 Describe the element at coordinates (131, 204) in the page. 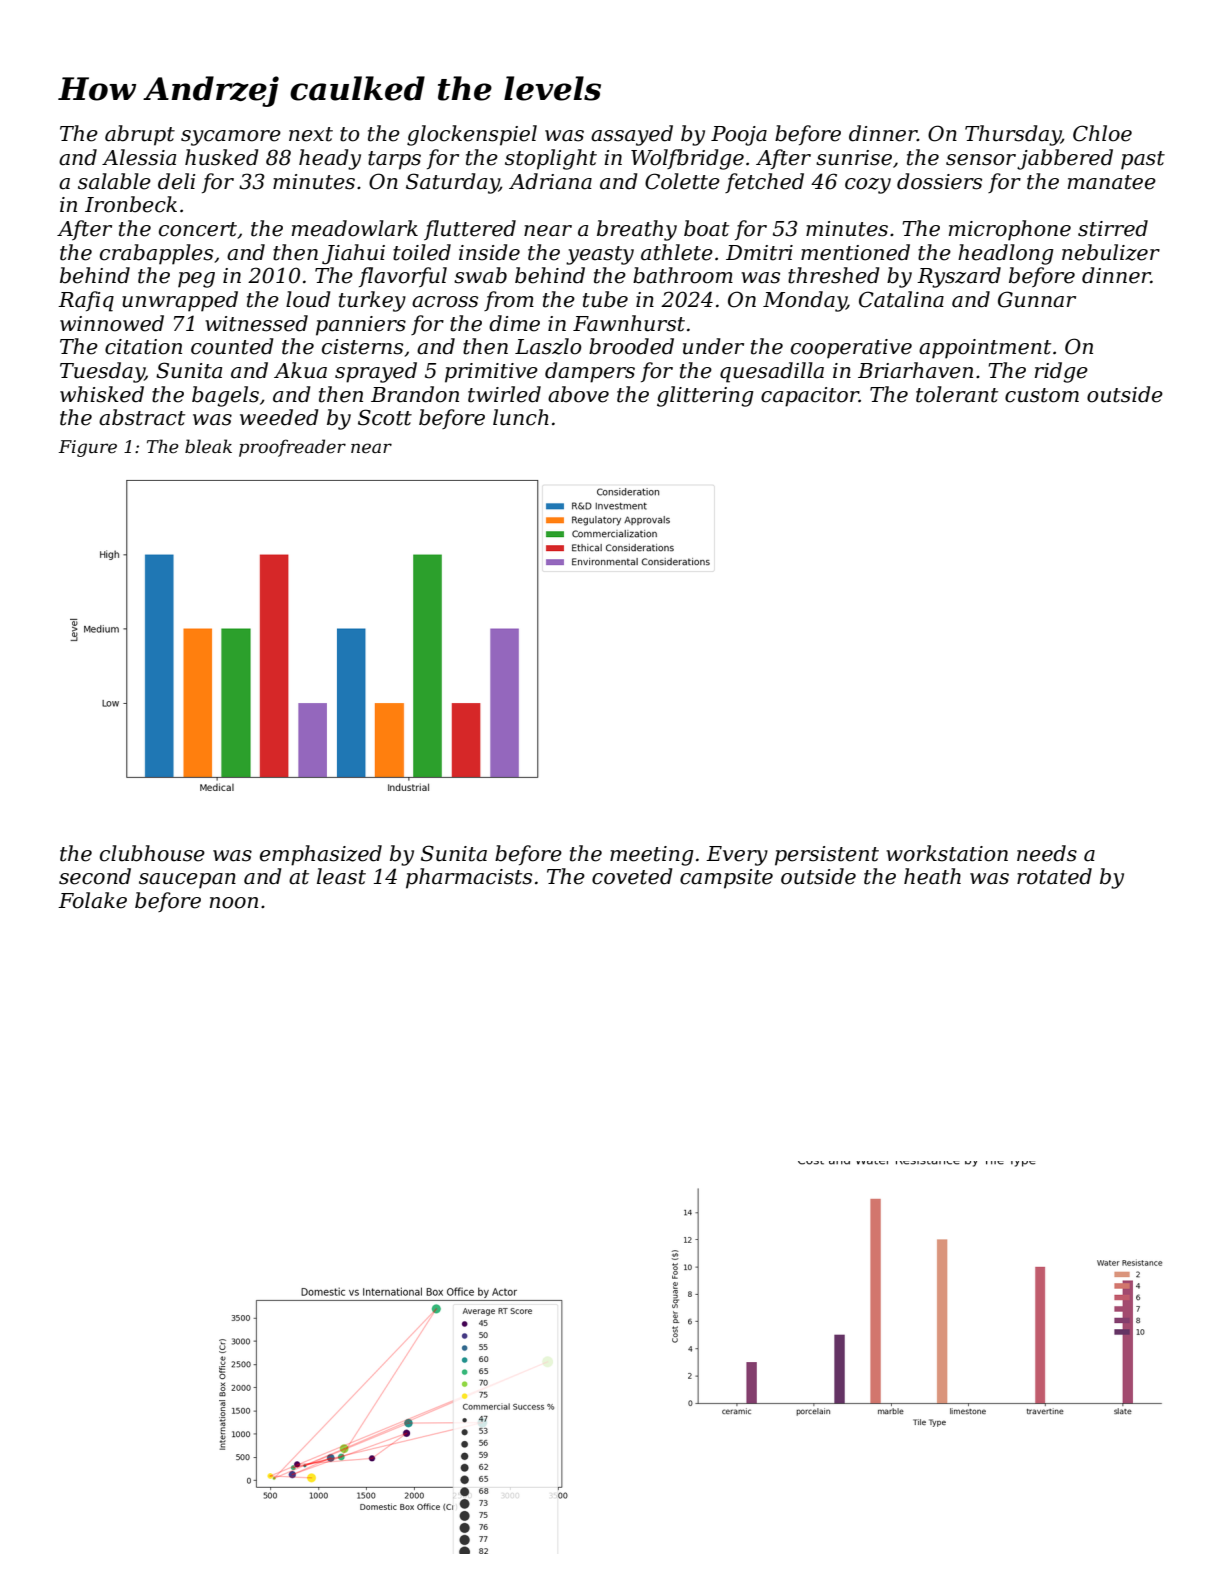

I see `Ironbeck` at that location.
